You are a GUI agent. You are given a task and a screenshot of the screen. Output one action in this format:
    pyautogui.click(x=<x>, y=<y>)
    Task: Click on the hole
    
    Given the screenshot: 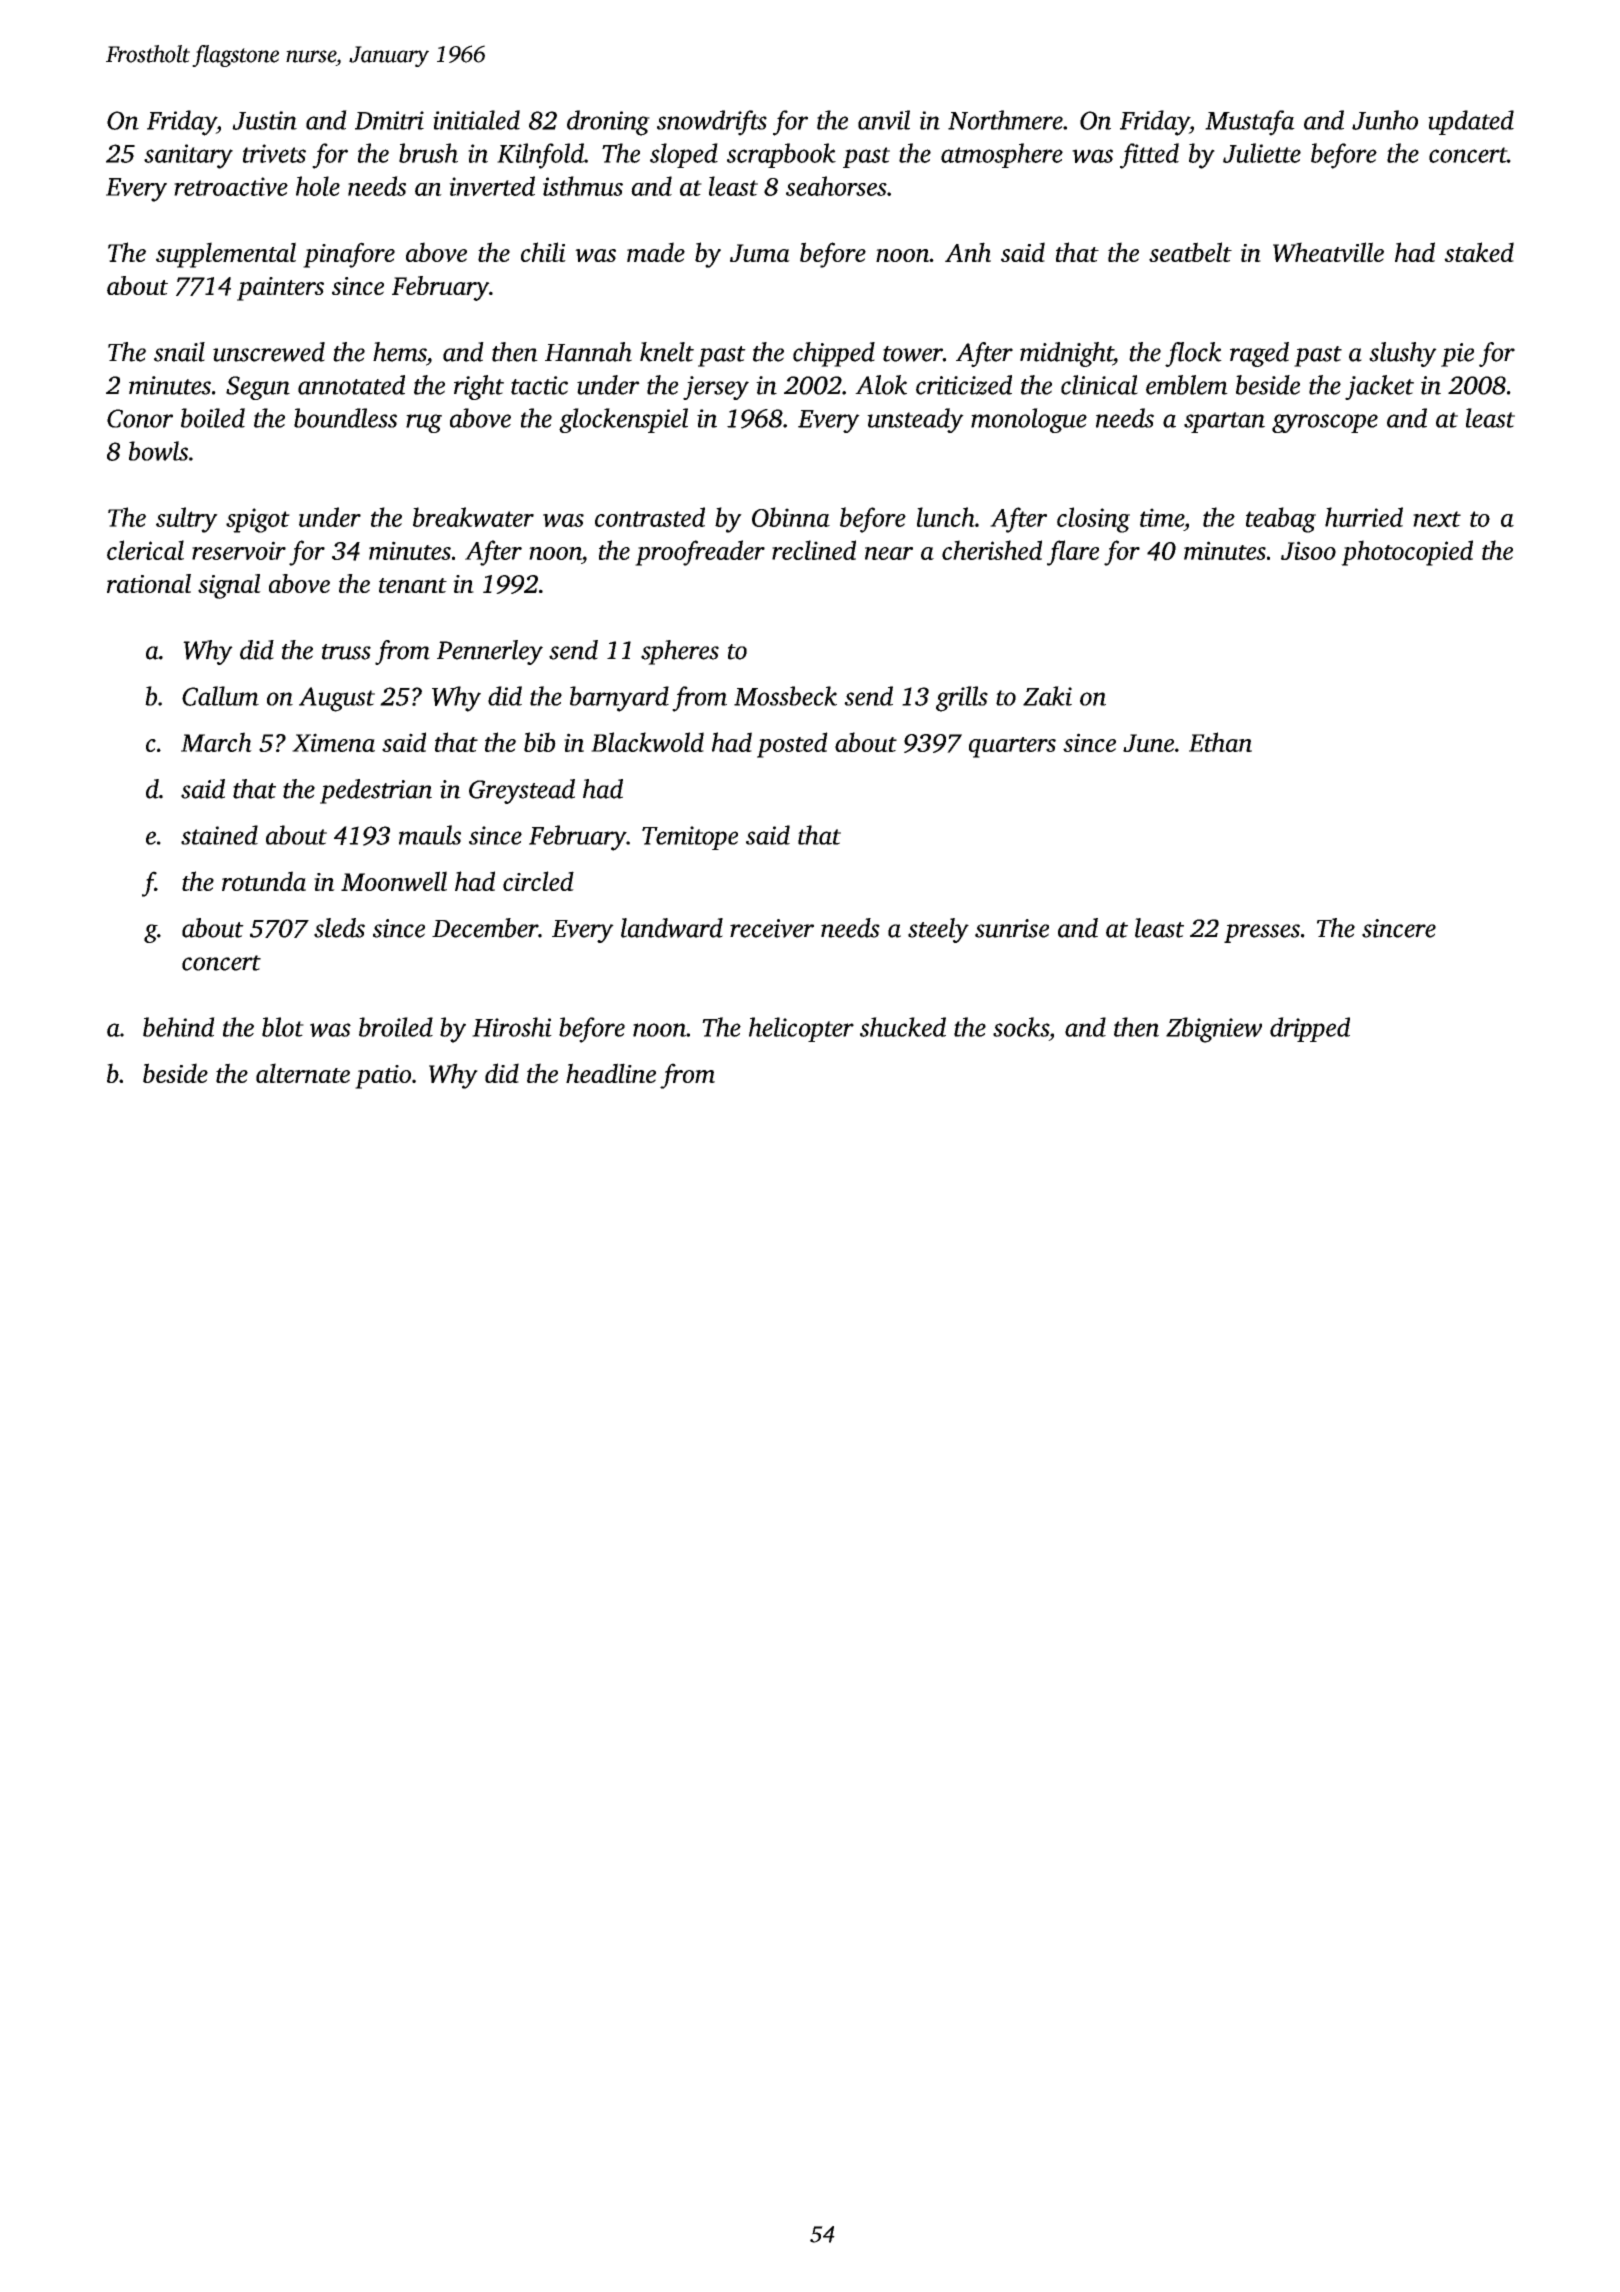 What is the action you would take?
    pyautogui.click(x=318, y=186)
